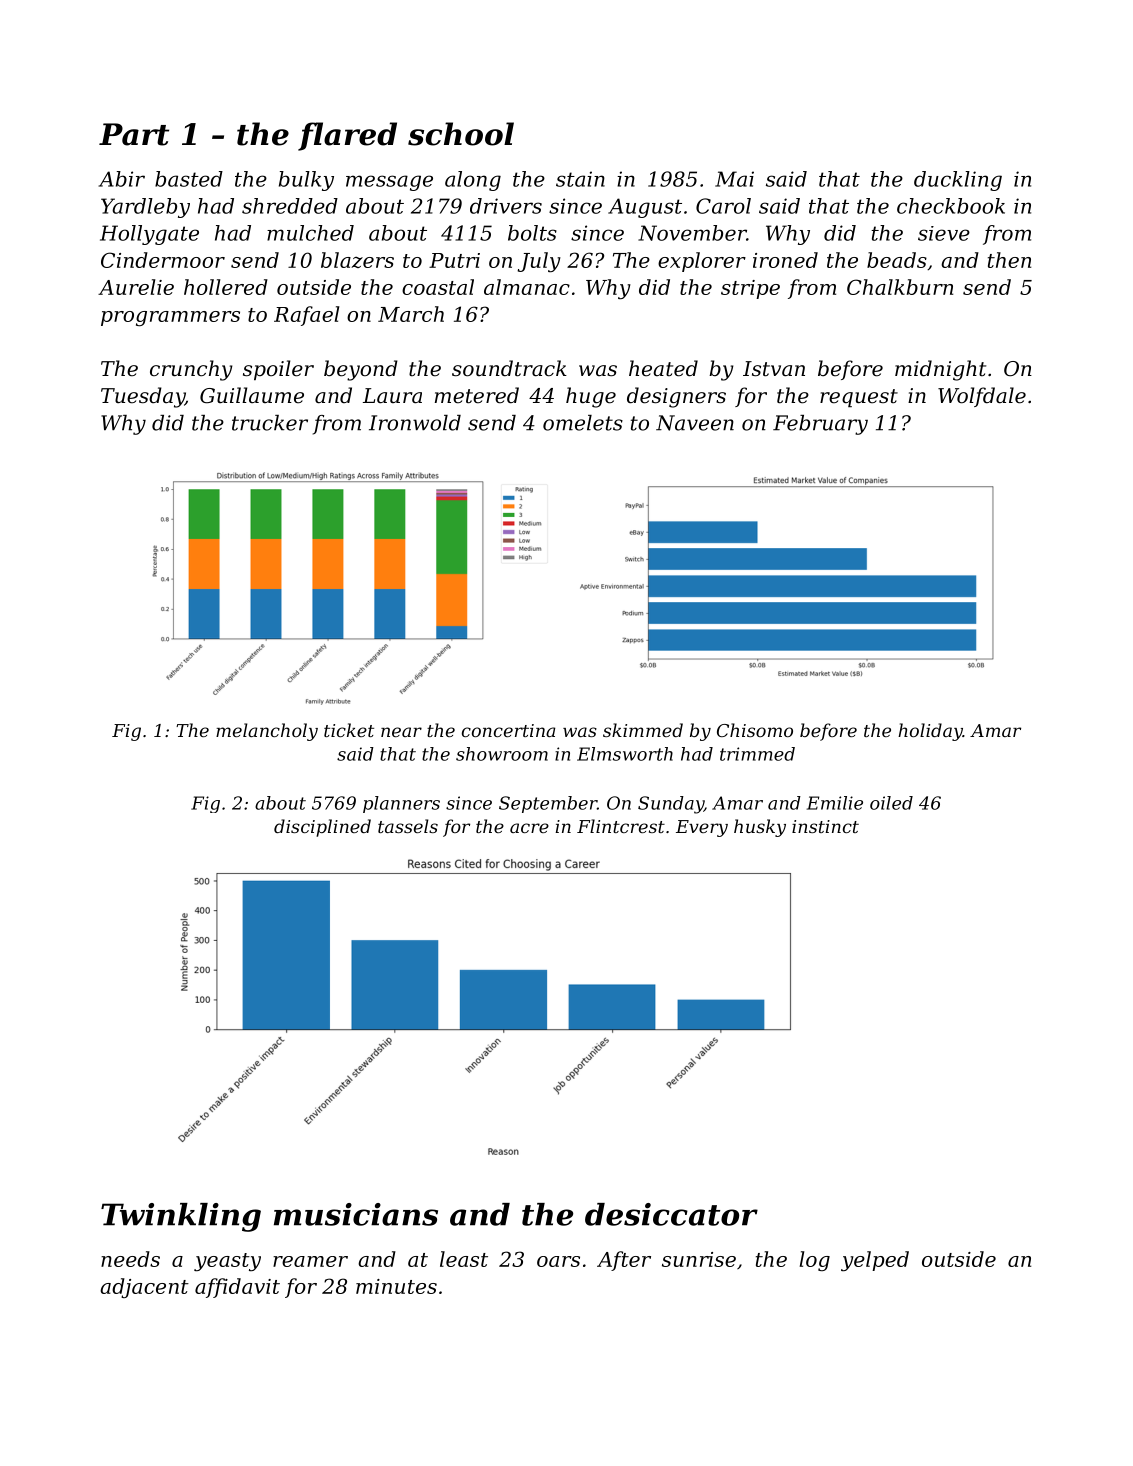  Describe the element at coordinates (322, 828) in the screenshot. I see `disciplined` at that location.
